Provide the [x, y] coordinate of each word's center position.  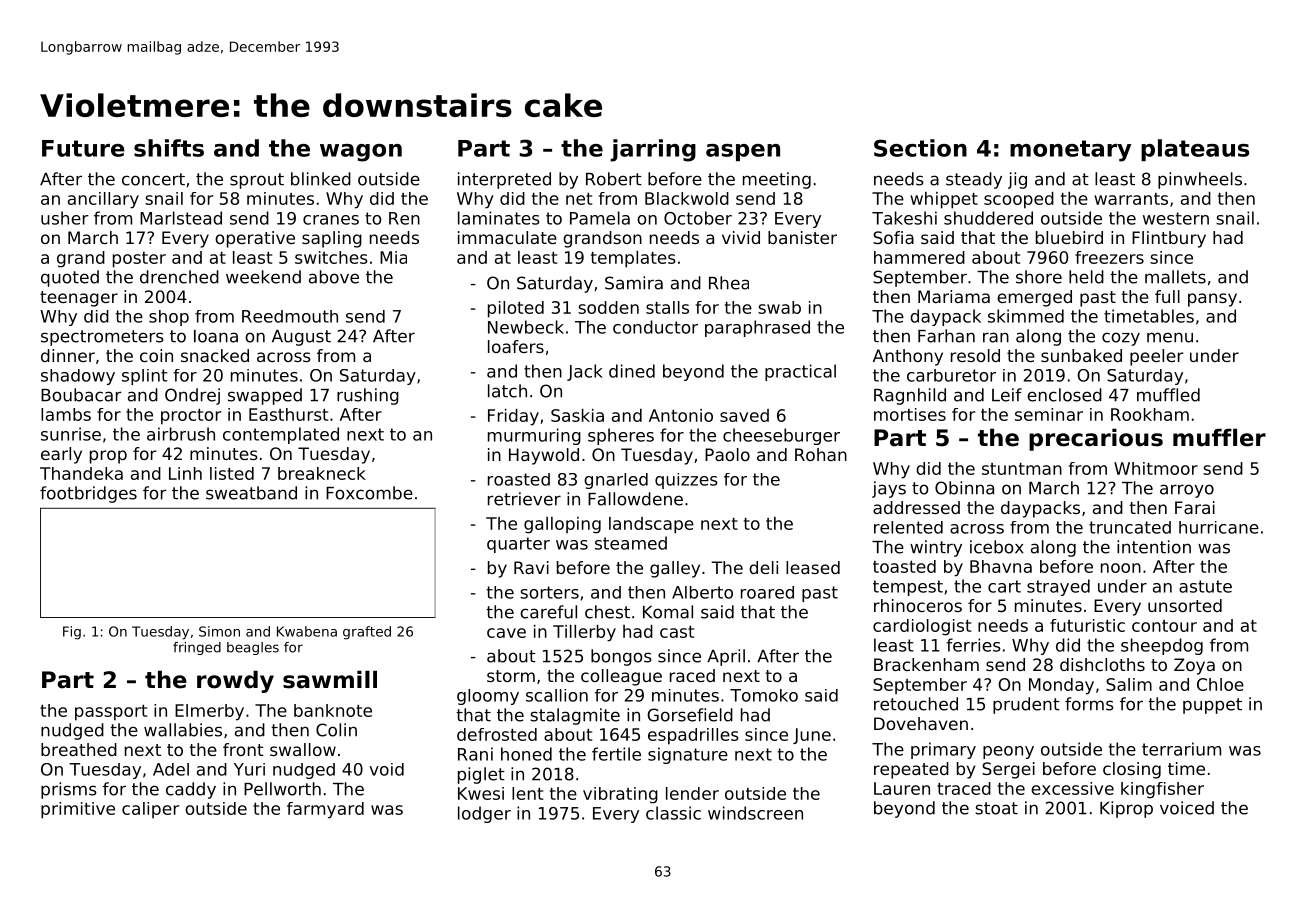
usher [65, 218]
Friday [513, 417]
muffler [1219, 437]
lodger [484, 814]
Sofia [893, 237]
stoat [996, 808]
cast [677, 632]
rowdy [235, 681]
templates [633, 259]
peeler [1157, 357]
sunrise [71, 434]
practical [800, 372]
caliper [150, 810]
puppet [1212, 706]
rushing [368, 396]
